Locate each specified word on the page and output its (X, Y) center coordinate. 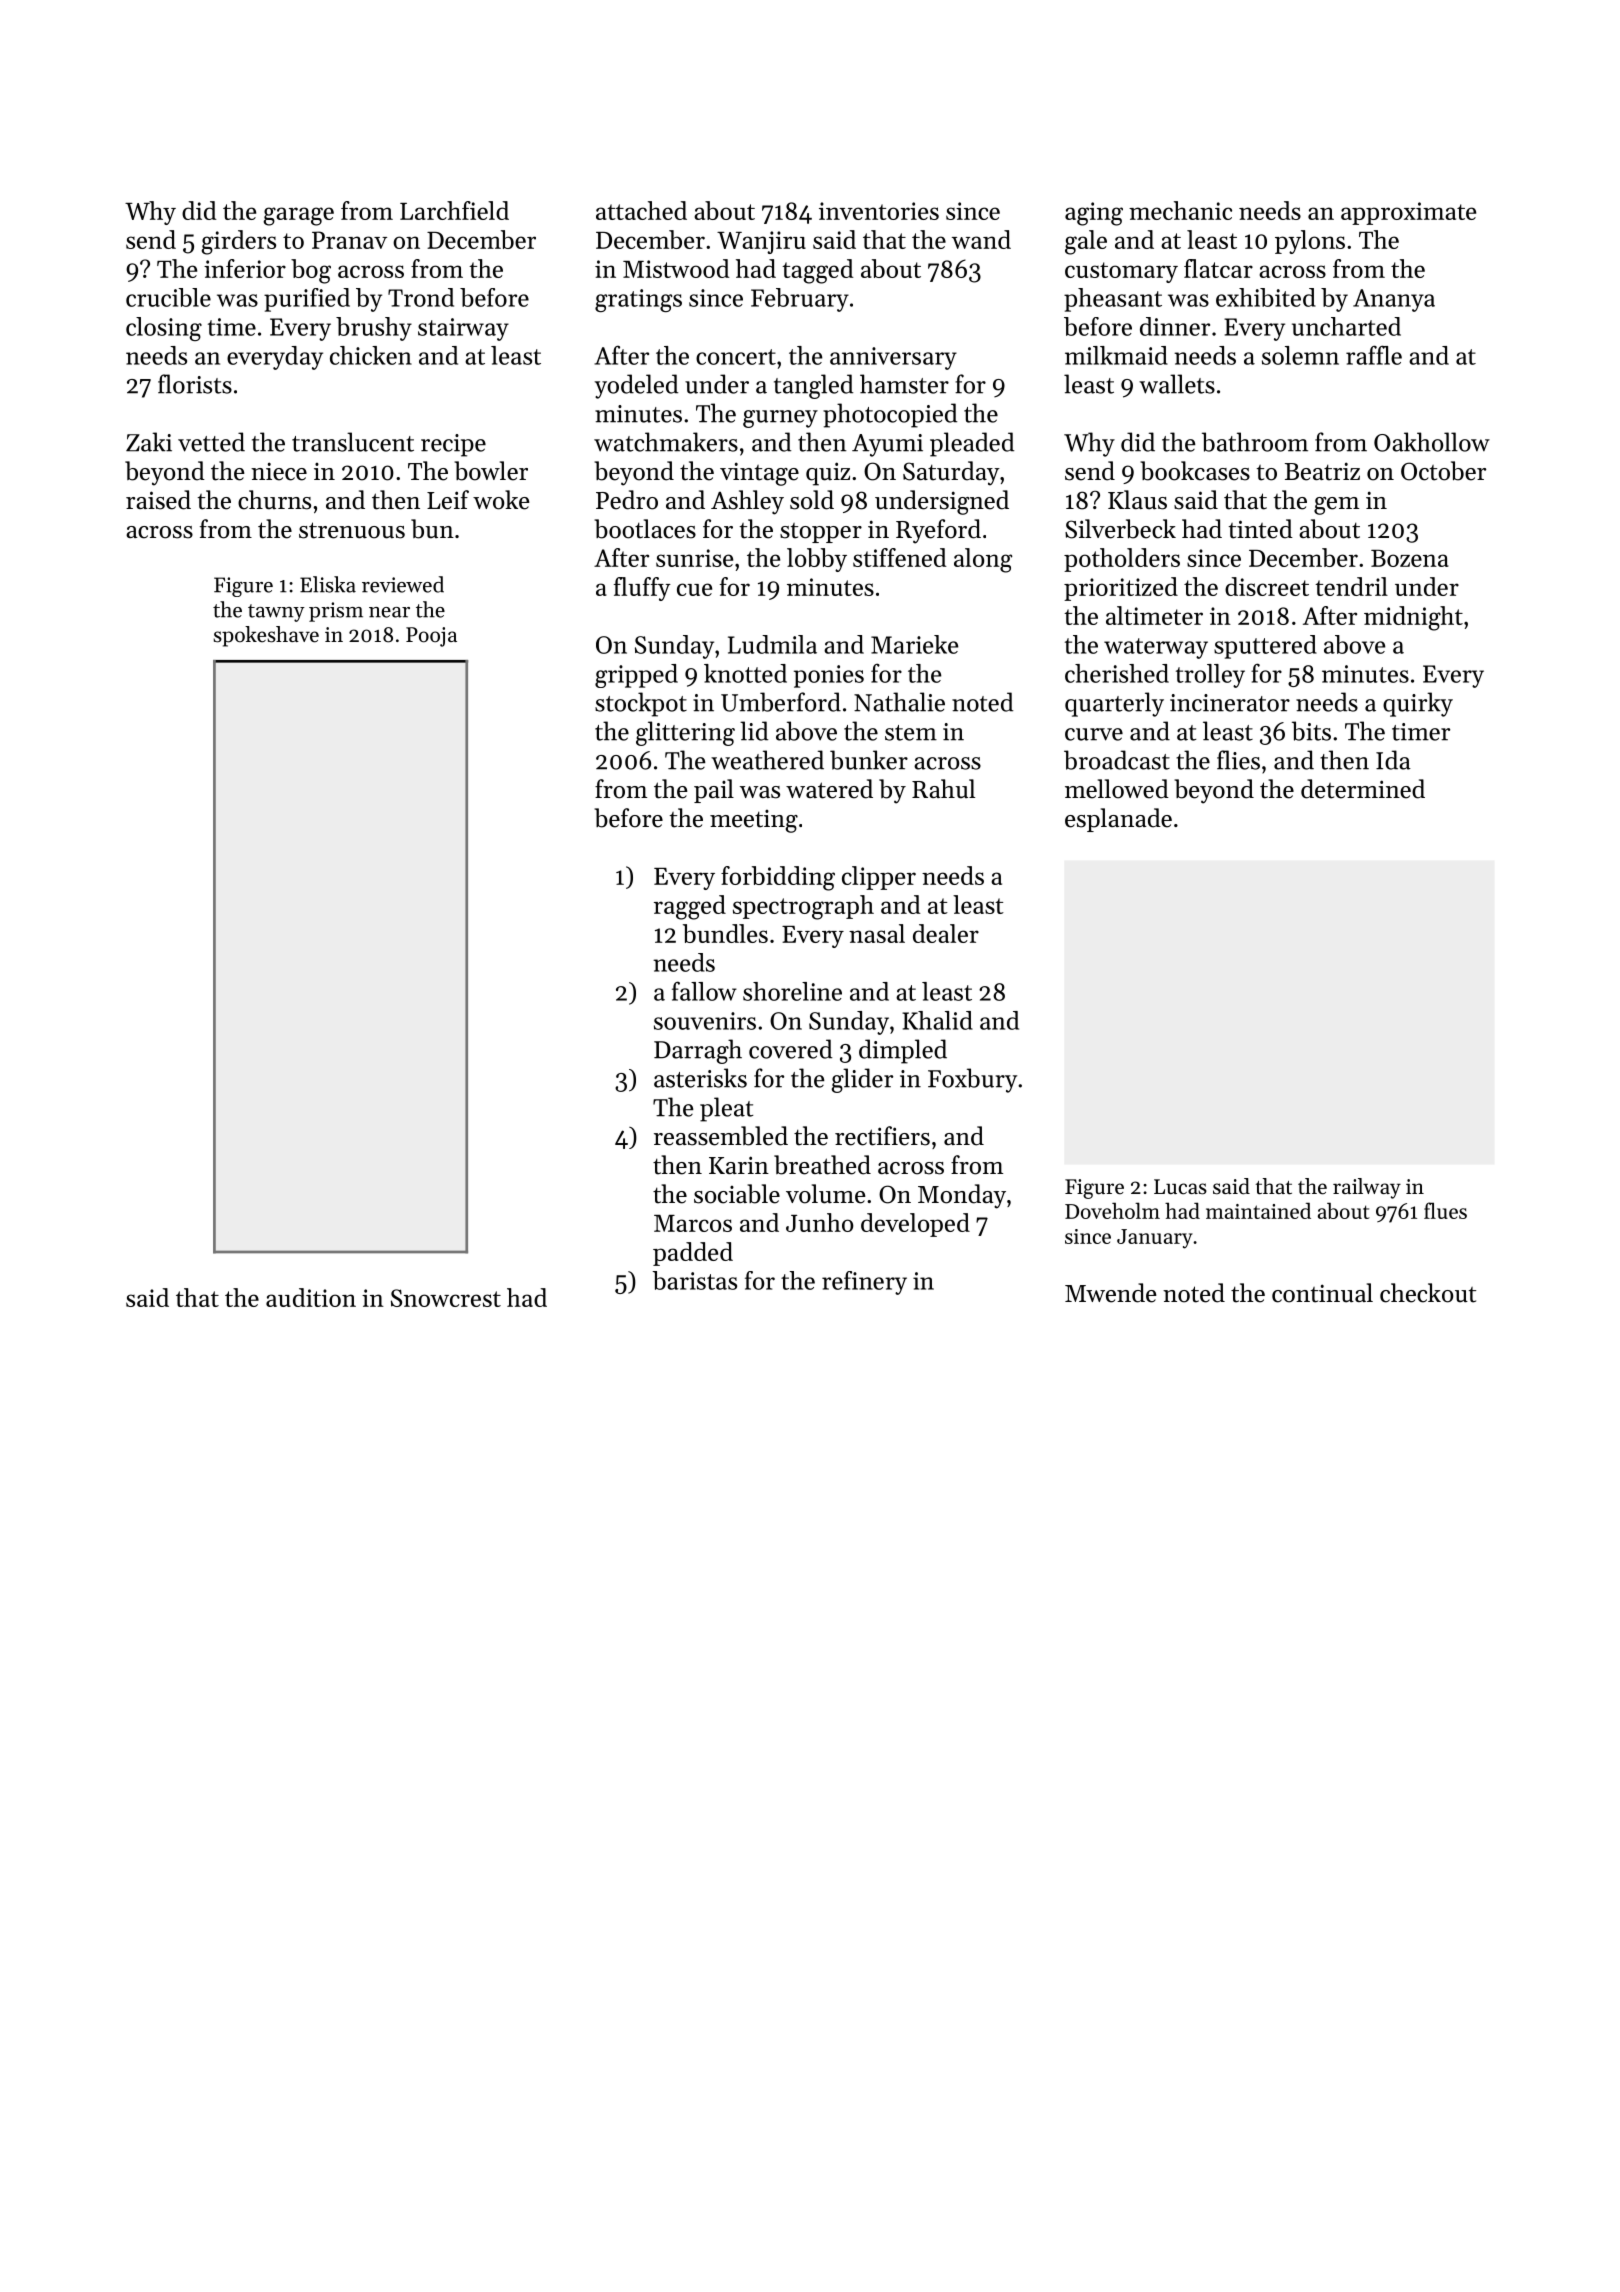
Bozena (1410, 558)
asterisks (700, 1078)
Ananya (1394, 300)
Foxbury (972, 1080)
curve (1094, 734)
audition (311, 1297)
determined (1363, 789)
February (800, 300)
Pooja (431, 637)
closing (164, 329)
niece (279, 471)
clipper (879, 878)
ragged (690, 907)
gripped (636, 676)
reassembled (721, 1136)
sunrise (694, 558)
